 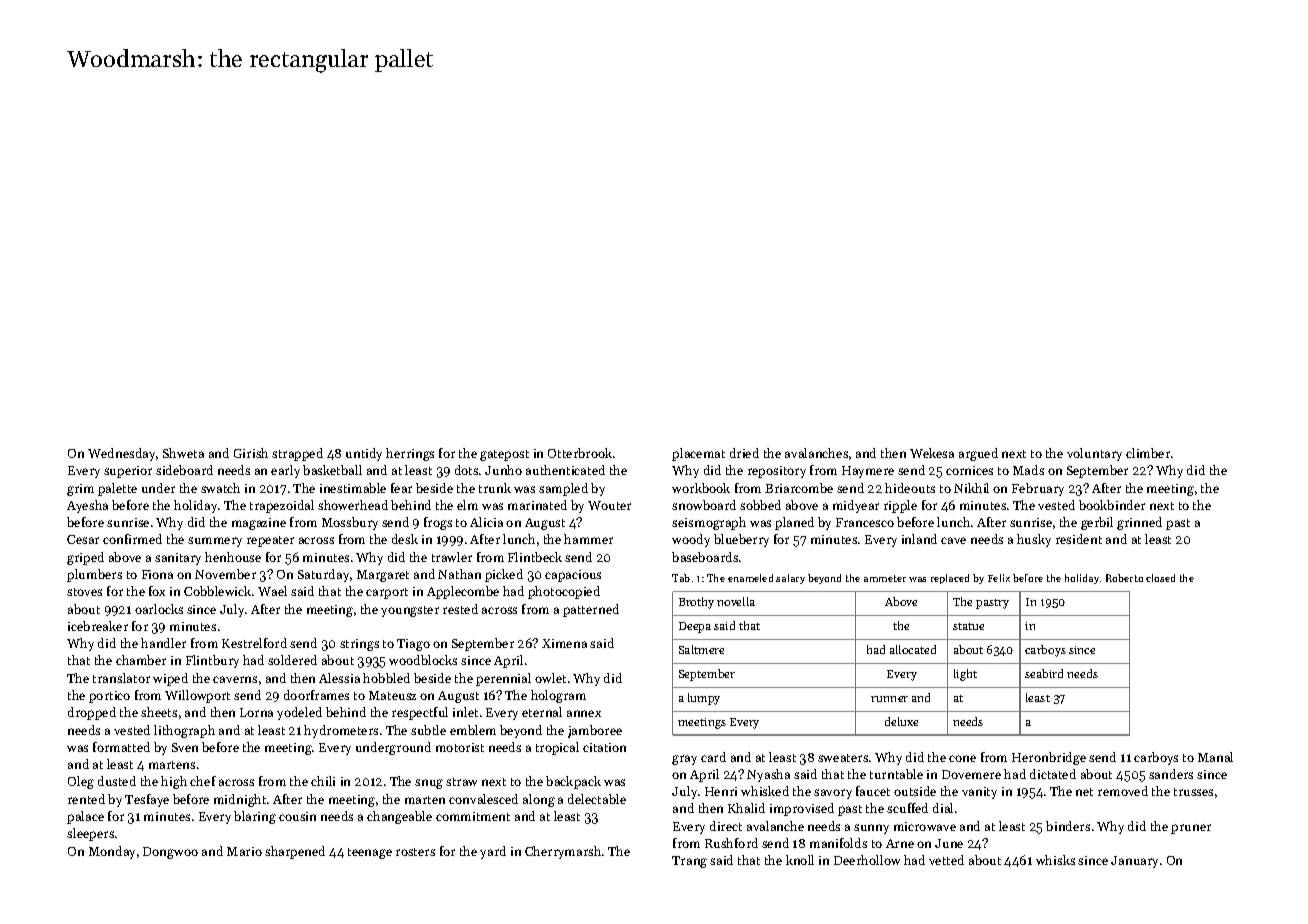 I want to click on Girish, so click(x=251, y=453).
